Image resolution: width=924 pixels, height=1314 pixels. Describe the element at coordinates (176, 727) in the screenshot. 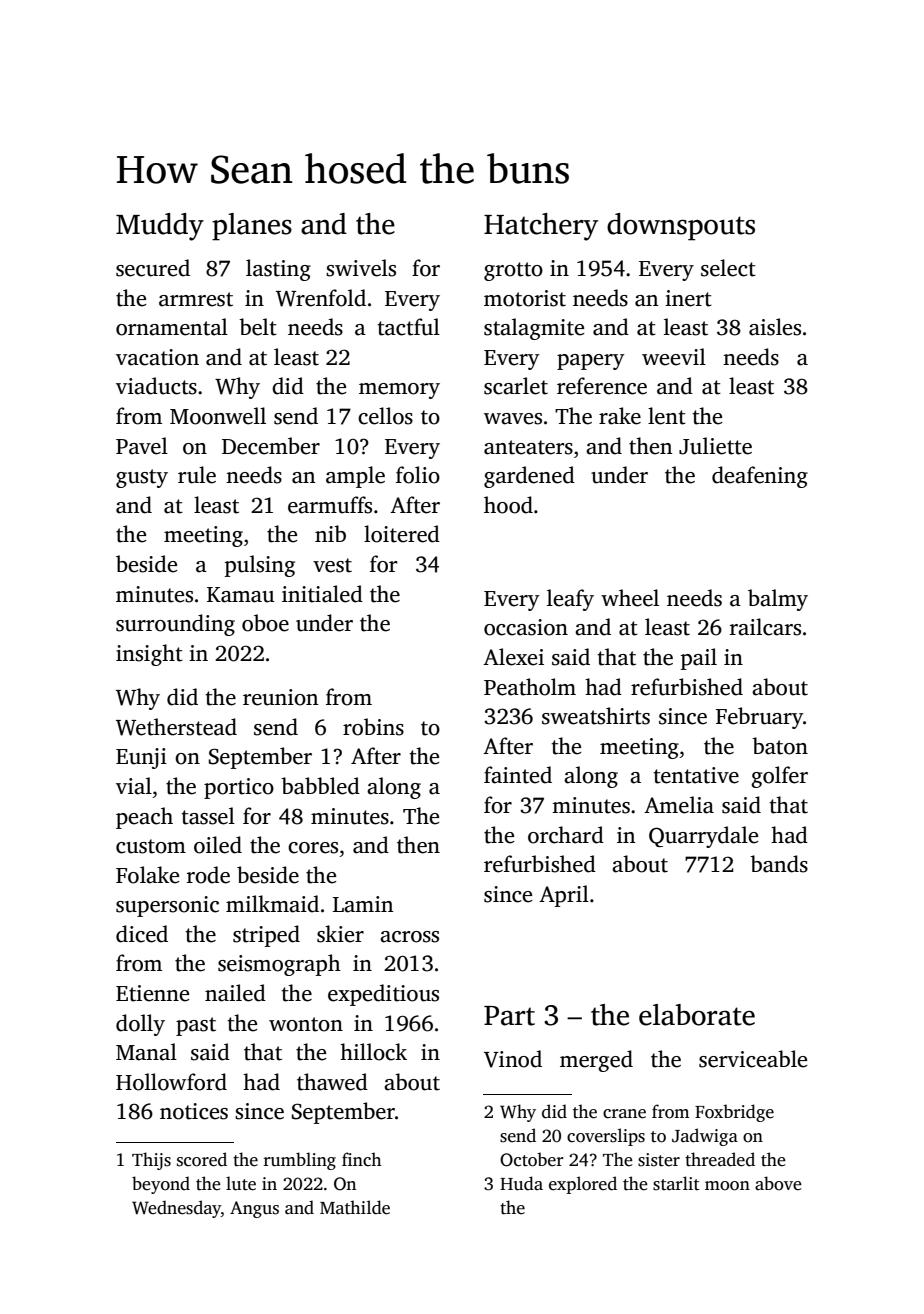

I see `Wetherstead` at that location.
